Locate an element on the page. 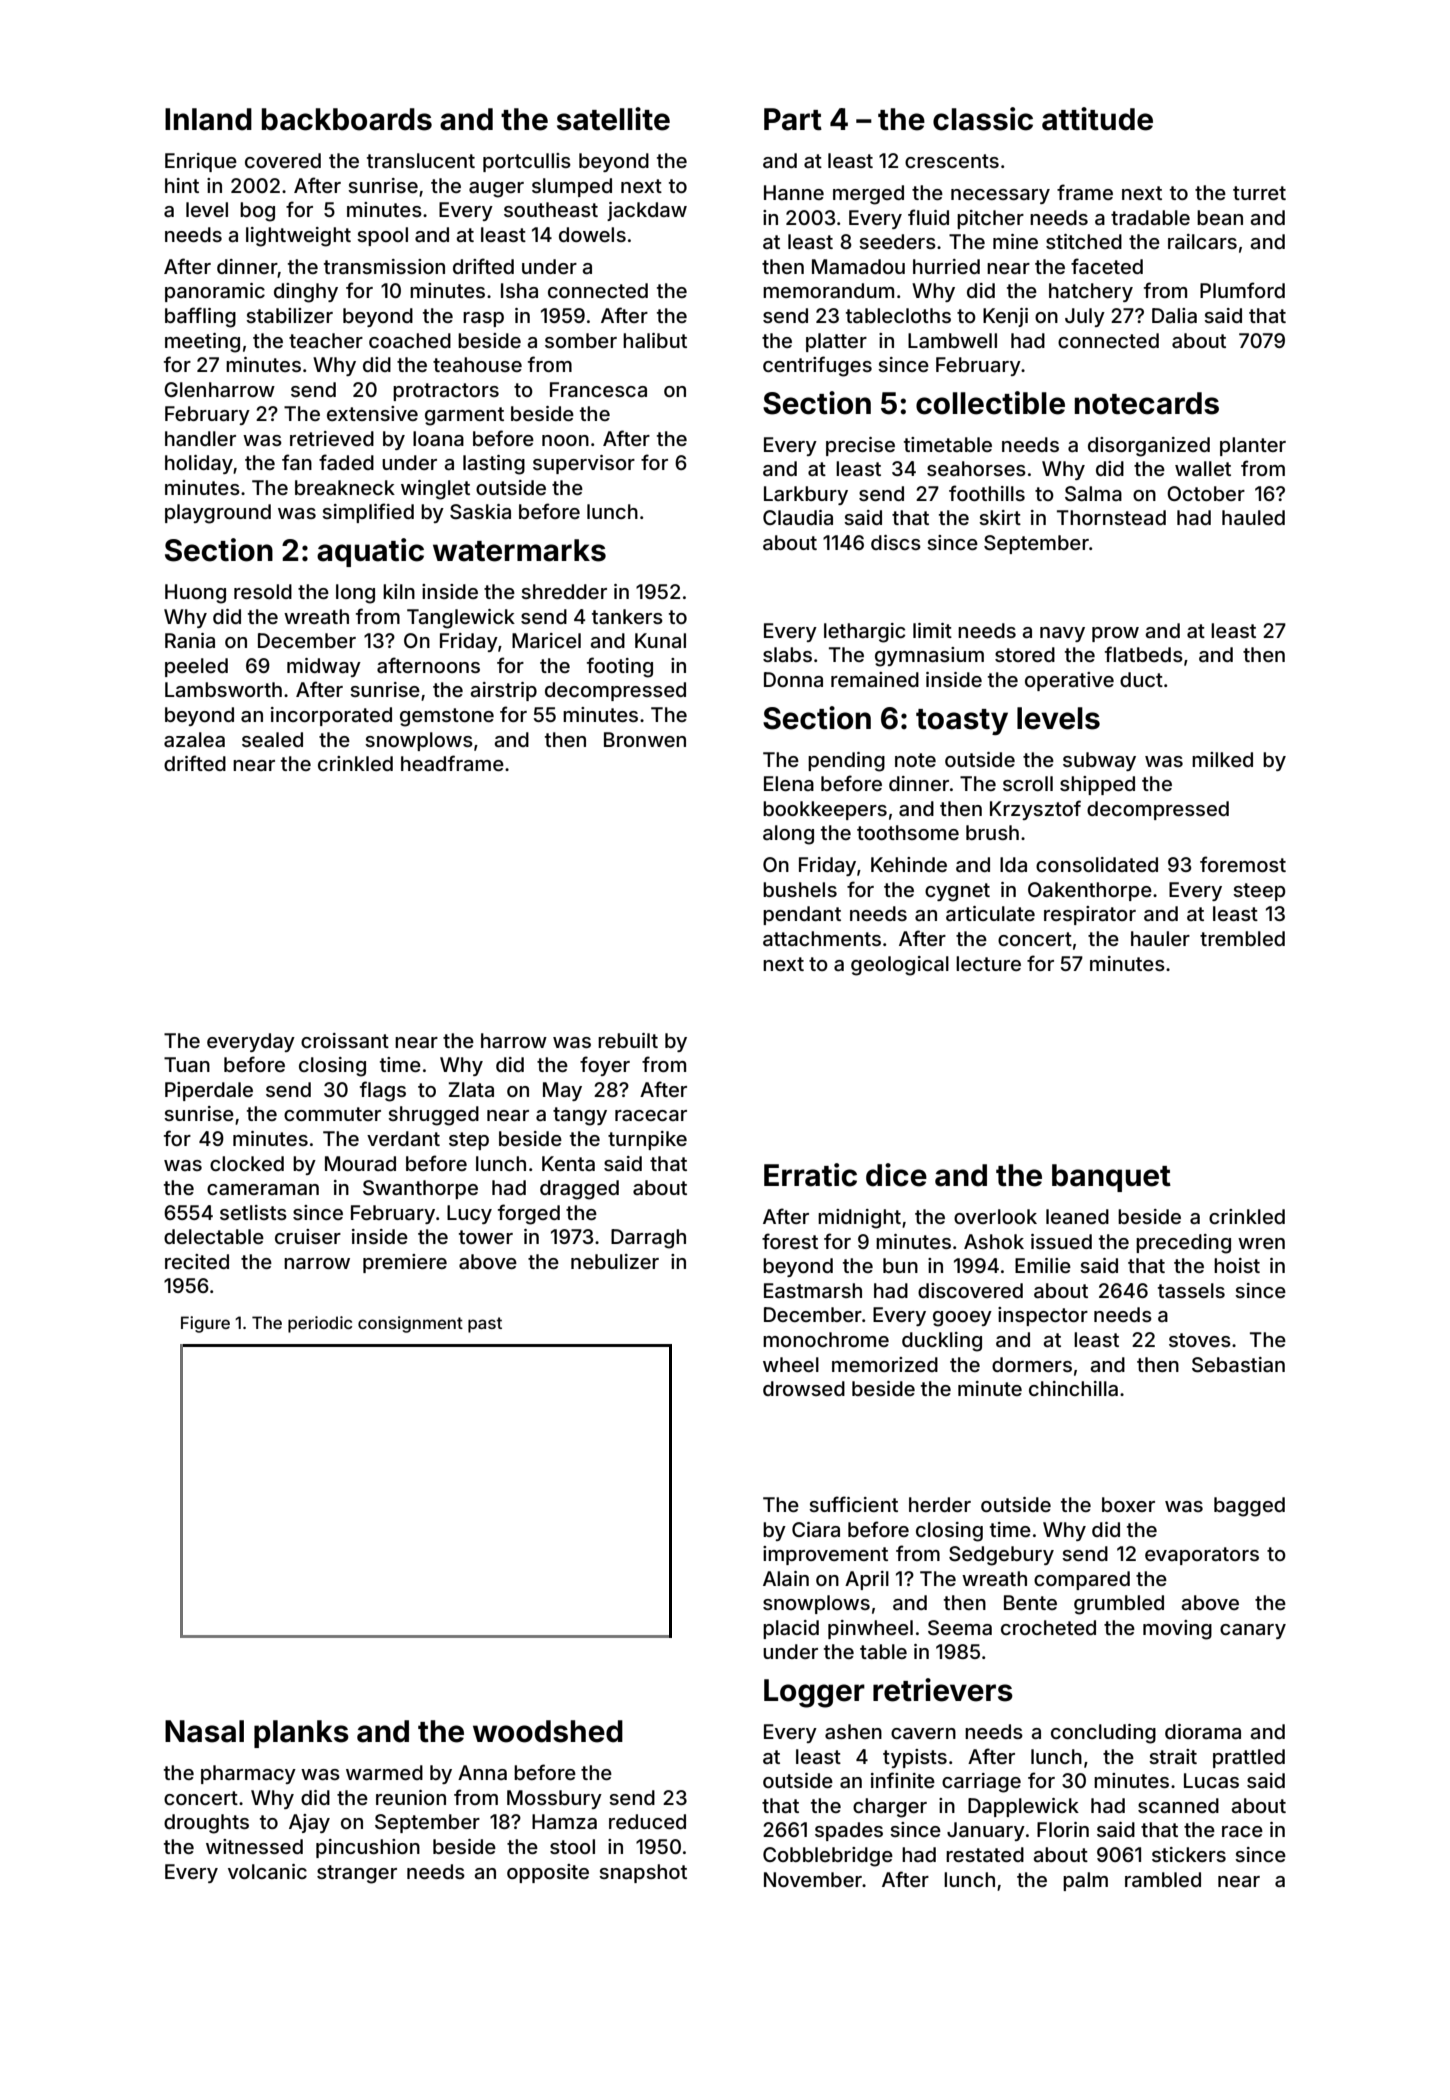 Image resolution: width=1450 pixels, height=2100 pixels. centrifuges is located at coordinates (817, 366).
